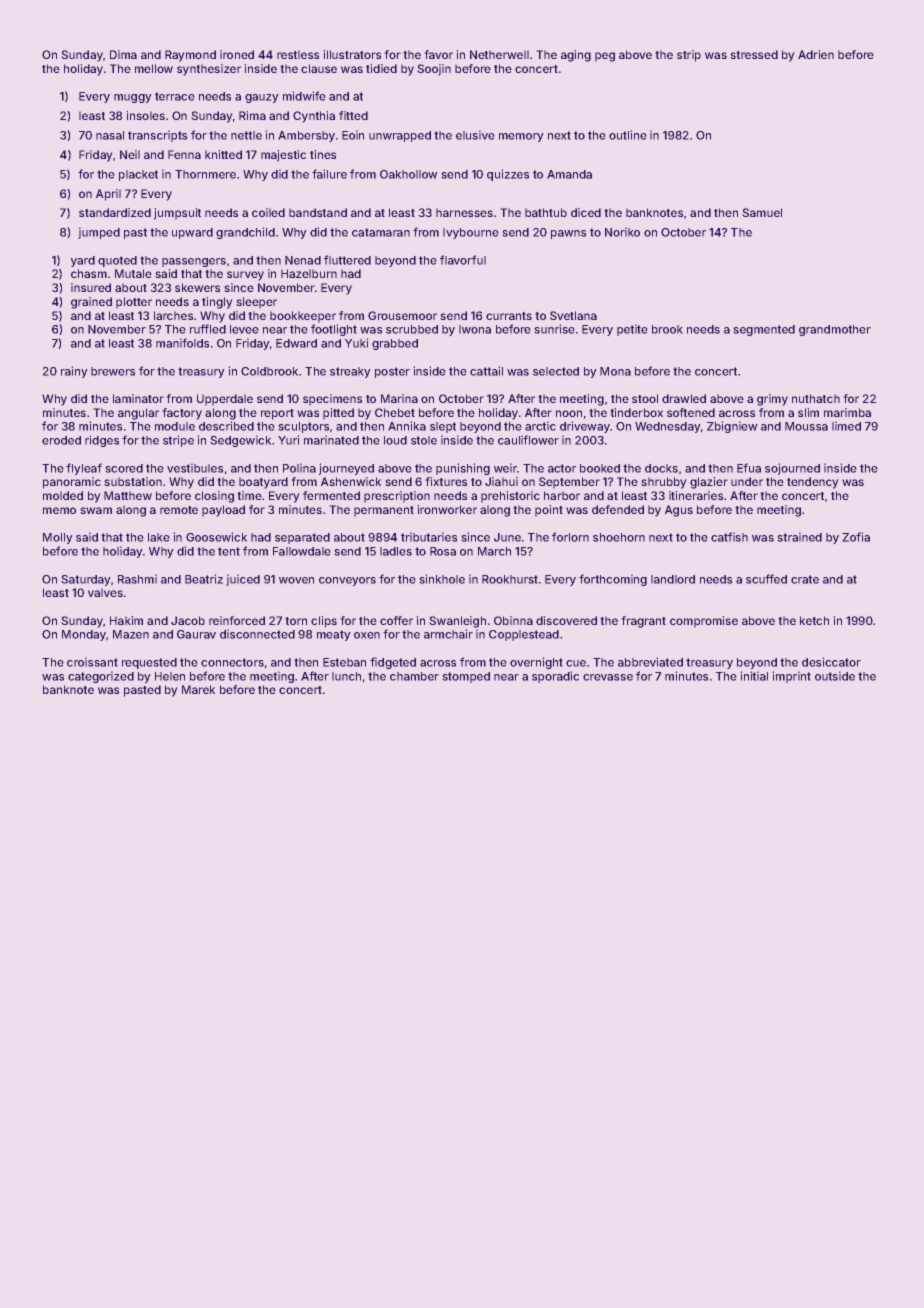 The image size is (924, 1308). Describe the element at coordinates (447, 509) in the image. I see `ironworker` at that location.
